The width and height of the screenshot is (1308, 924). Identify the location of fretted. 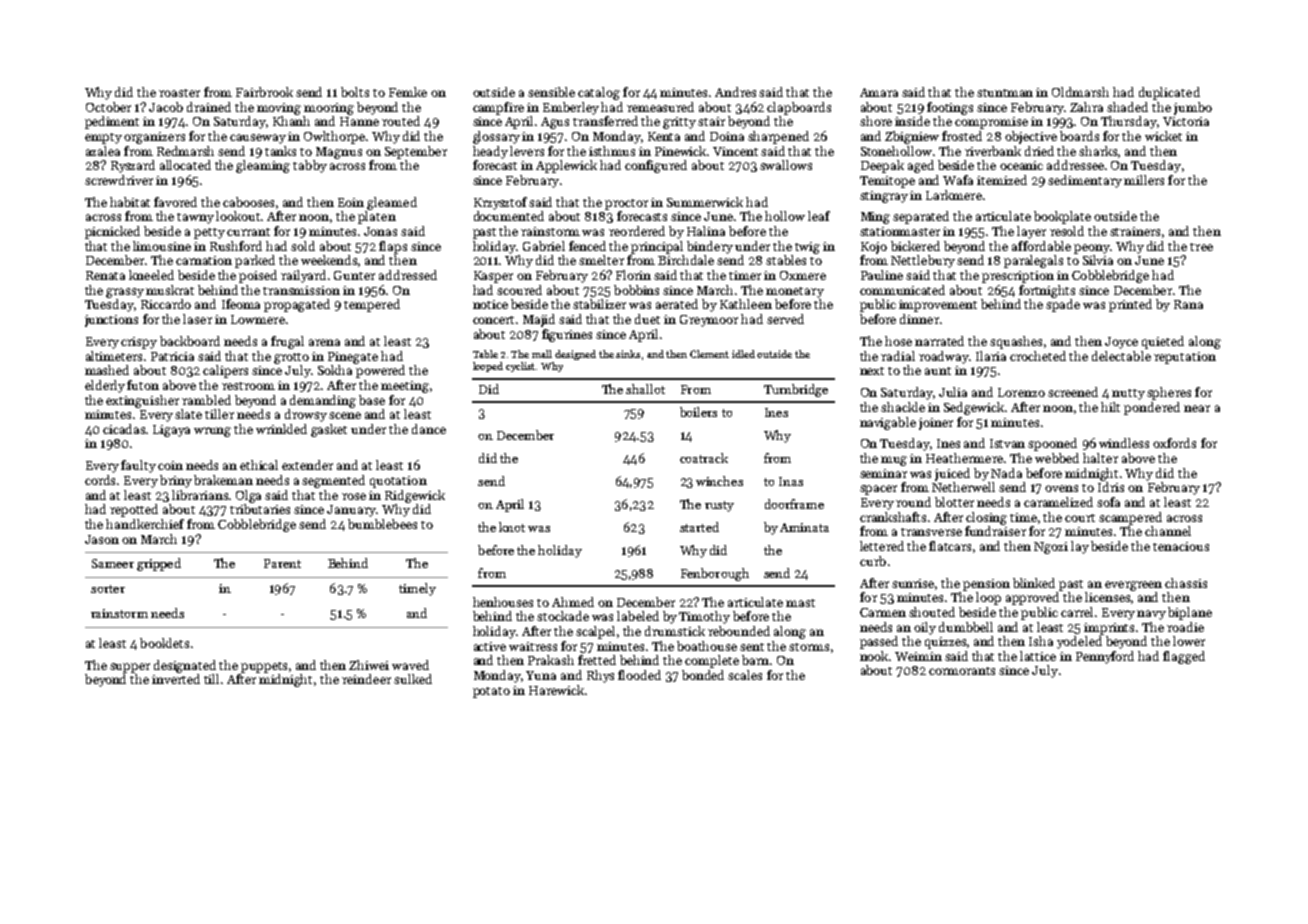
(597, 660).
